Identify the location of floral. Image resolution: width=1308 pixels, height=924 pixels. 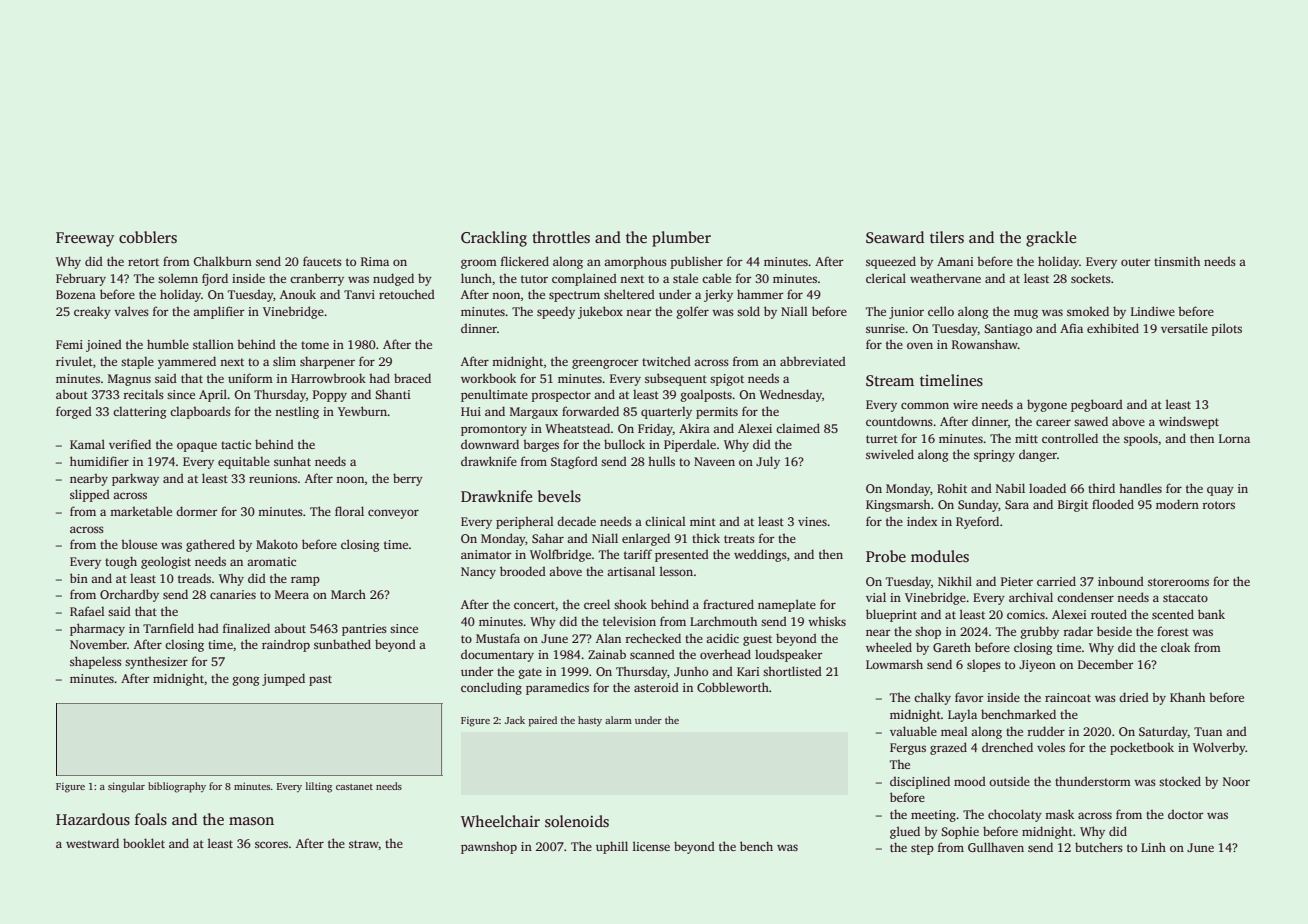
(349, 511).
